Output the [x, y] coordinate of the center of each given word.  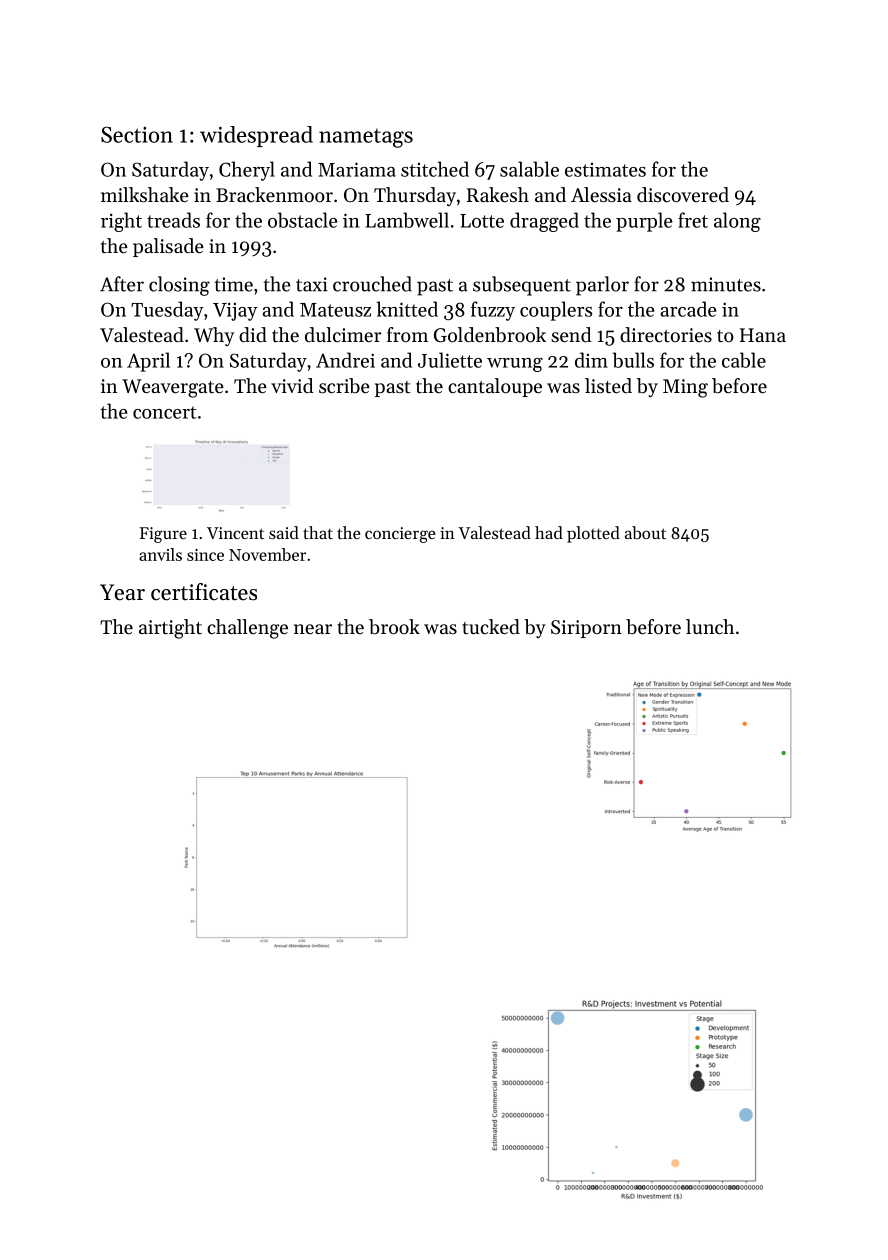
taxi [312, 284]
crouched [372, 284]
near [313, 629]
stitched [435, 169]
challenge [247, 629]
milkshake [145, 195]
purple [644, 222]
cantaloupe [495, 387]
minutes [726, 284]
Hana [763, 335]
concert [165, 412]
